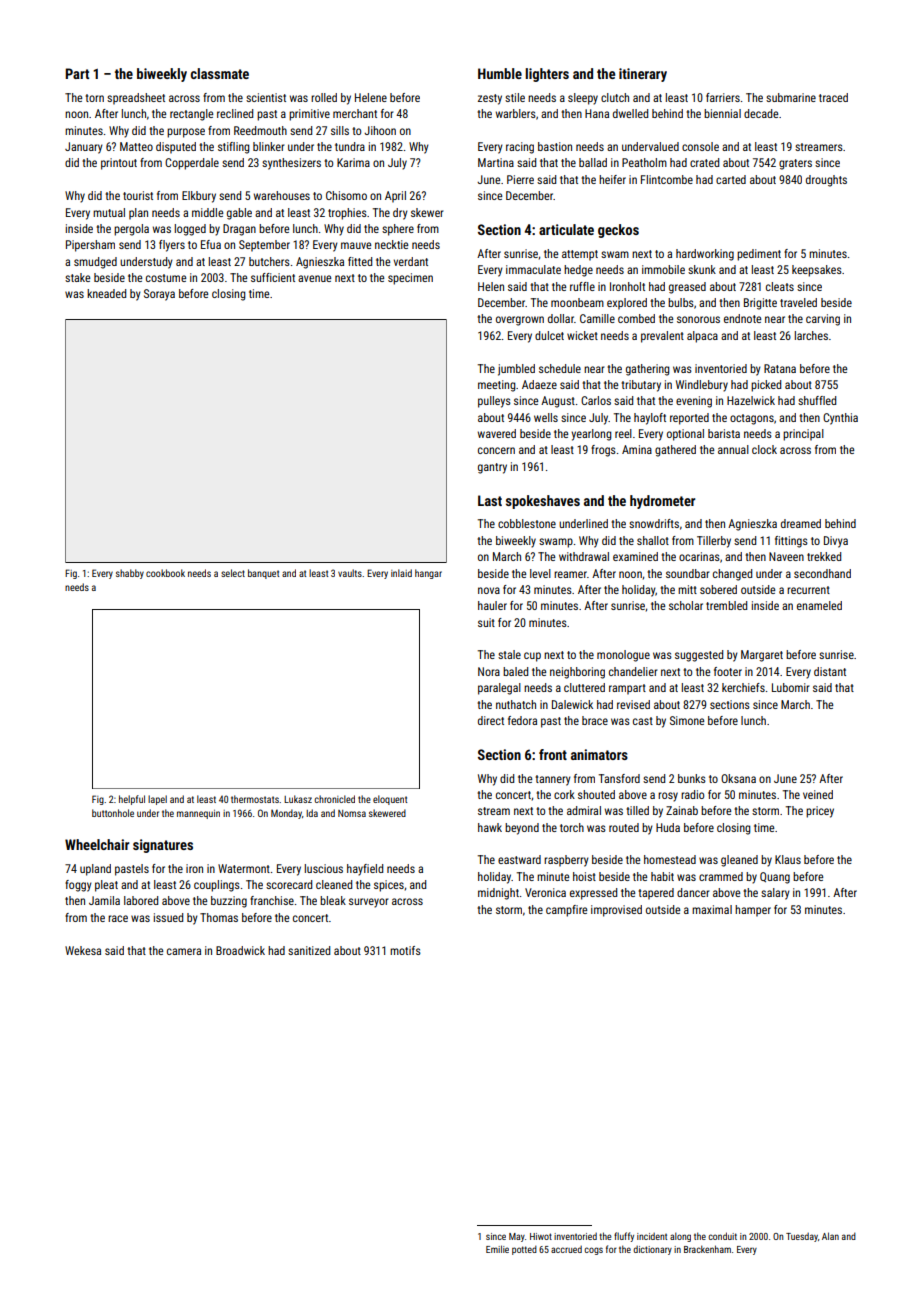 The height and width of the image is (1308, 924). I want to click on Divya, so click(836, 542).
